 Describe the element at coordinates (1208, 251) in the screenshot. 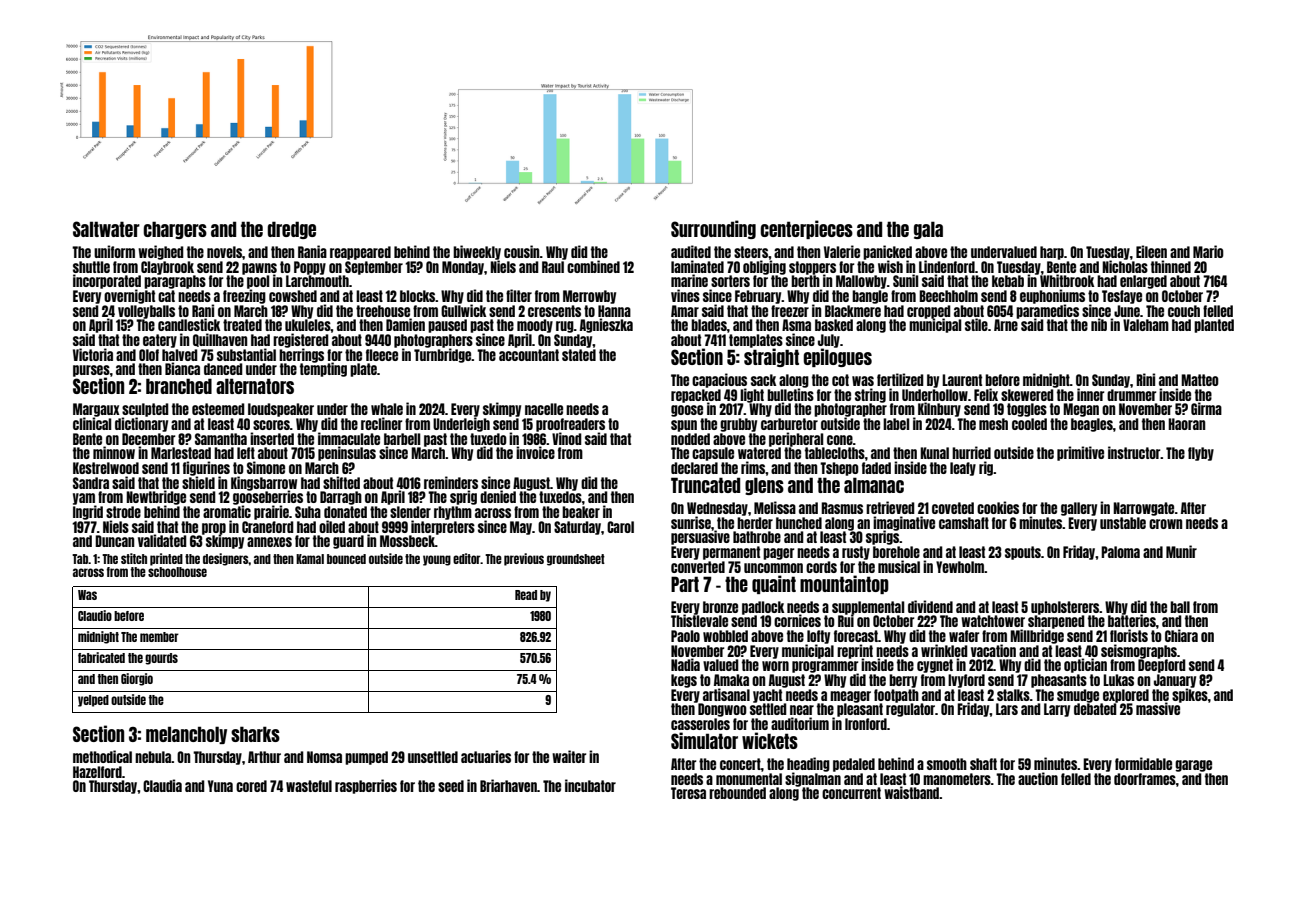

I see `Mario` at that location.
